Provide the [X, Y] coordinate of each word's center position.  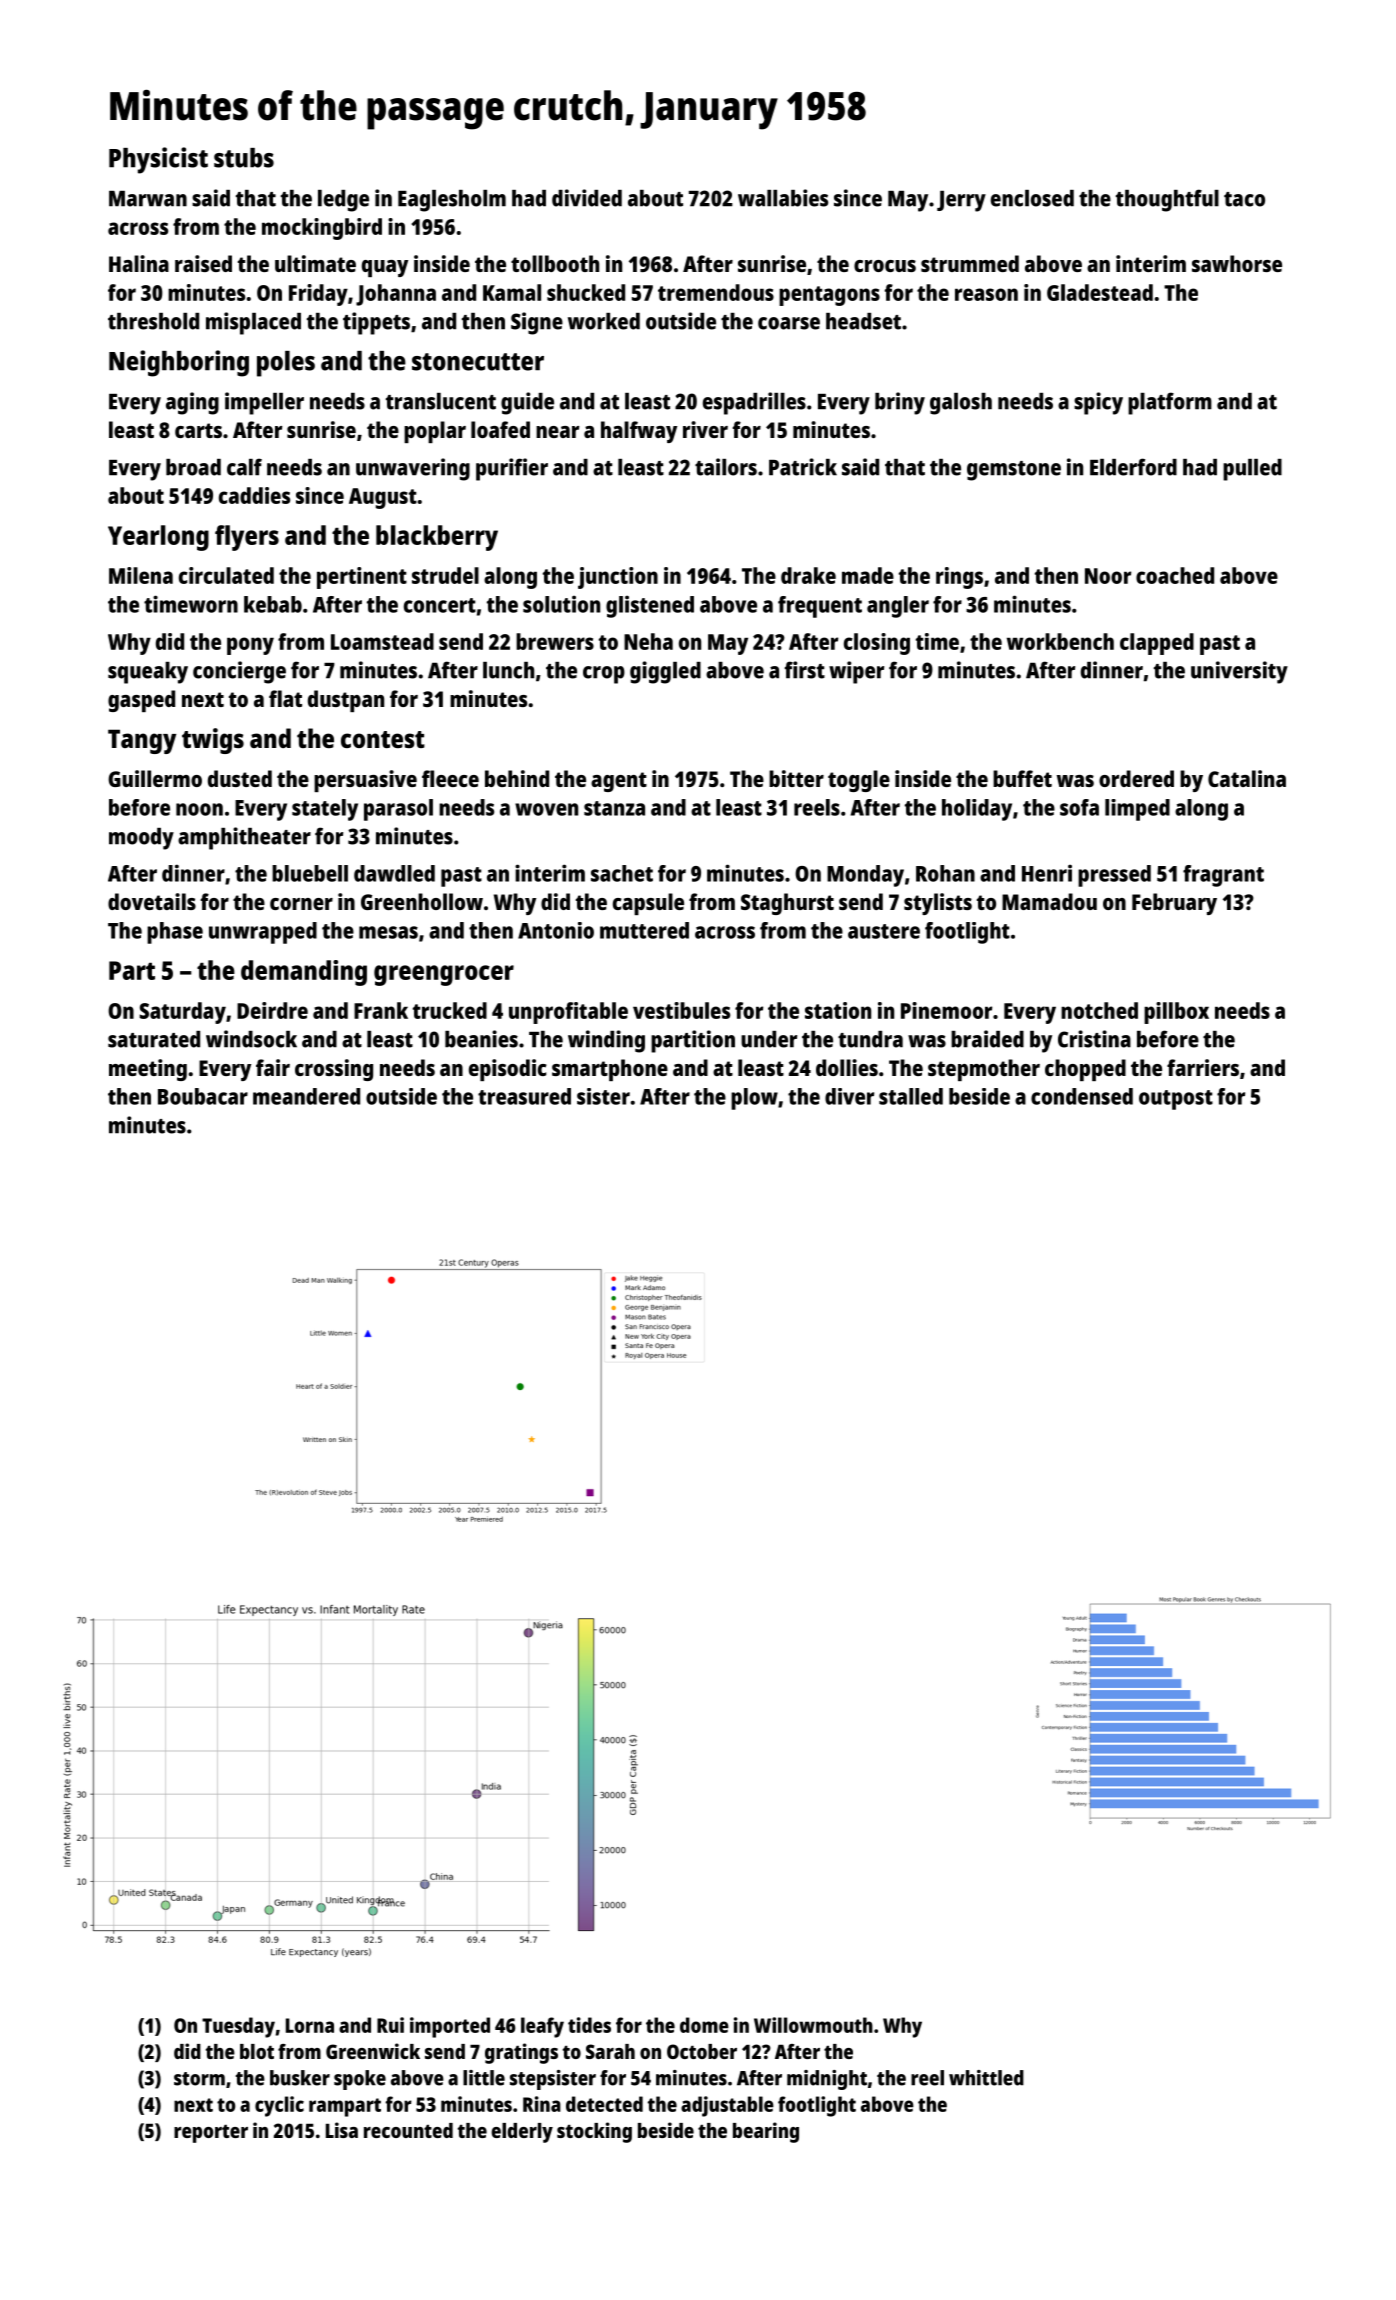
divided [587, 198]
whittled [986, 2078]
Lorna [310, 2025]
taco [1244, 199]
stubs [244, 158]
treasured [524, 1096]
